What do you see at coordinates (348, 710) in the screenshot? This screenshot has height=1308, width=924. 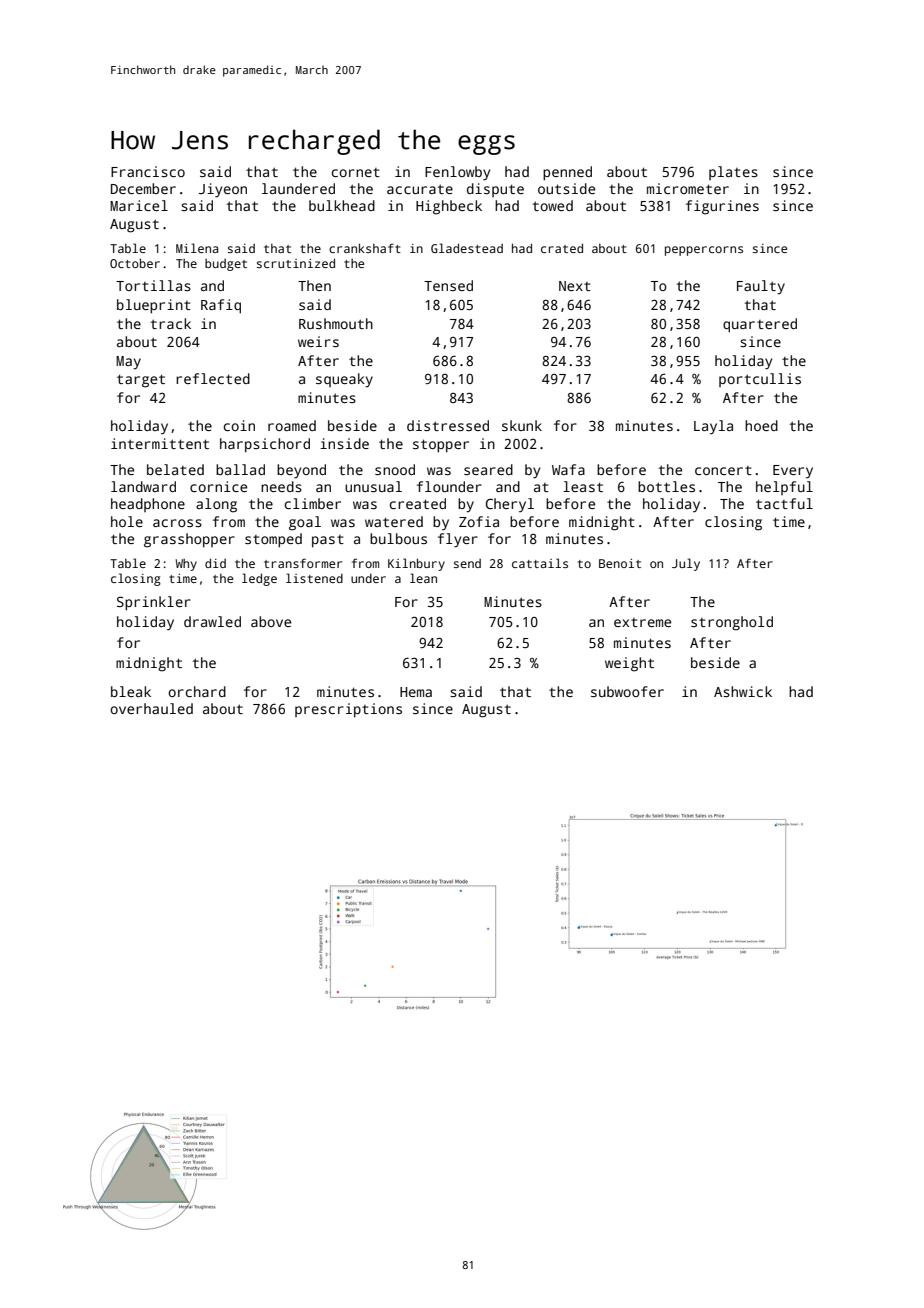 I see `prescriptions` at bounding box center [348, 710].
